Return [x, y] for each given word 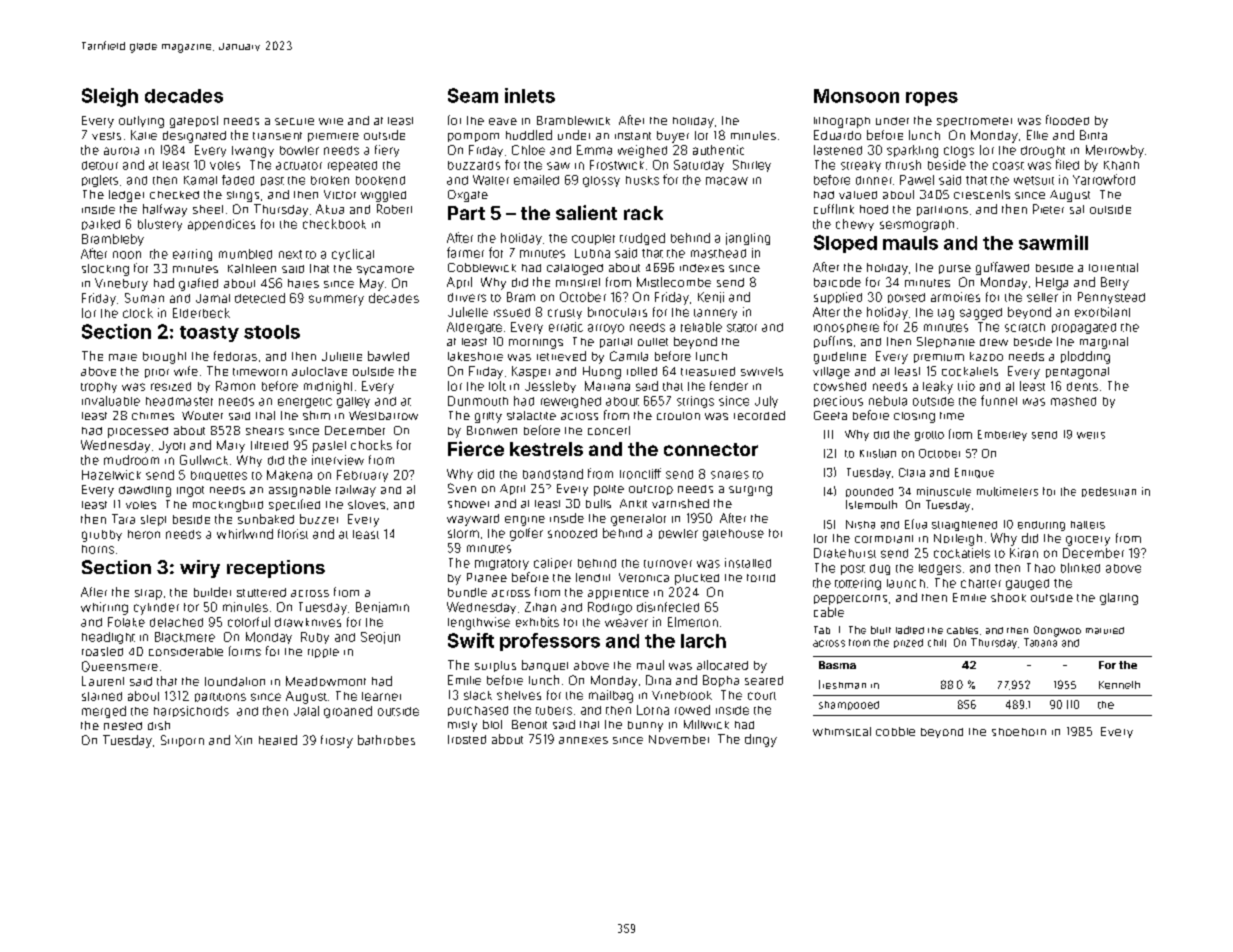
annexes [583, 740]
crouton [678, 416]
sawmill [1053, 242]
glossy [601, 181]
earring [192, 255]
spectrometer [974, 122]
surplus [495, 666]
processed [138, 432]
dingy [761, 740]
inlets [530, 95]
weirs [1091, 435]
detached [176, 622]
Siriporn [182, 741]
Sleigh [110, 97]
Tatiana [1040, 642]
